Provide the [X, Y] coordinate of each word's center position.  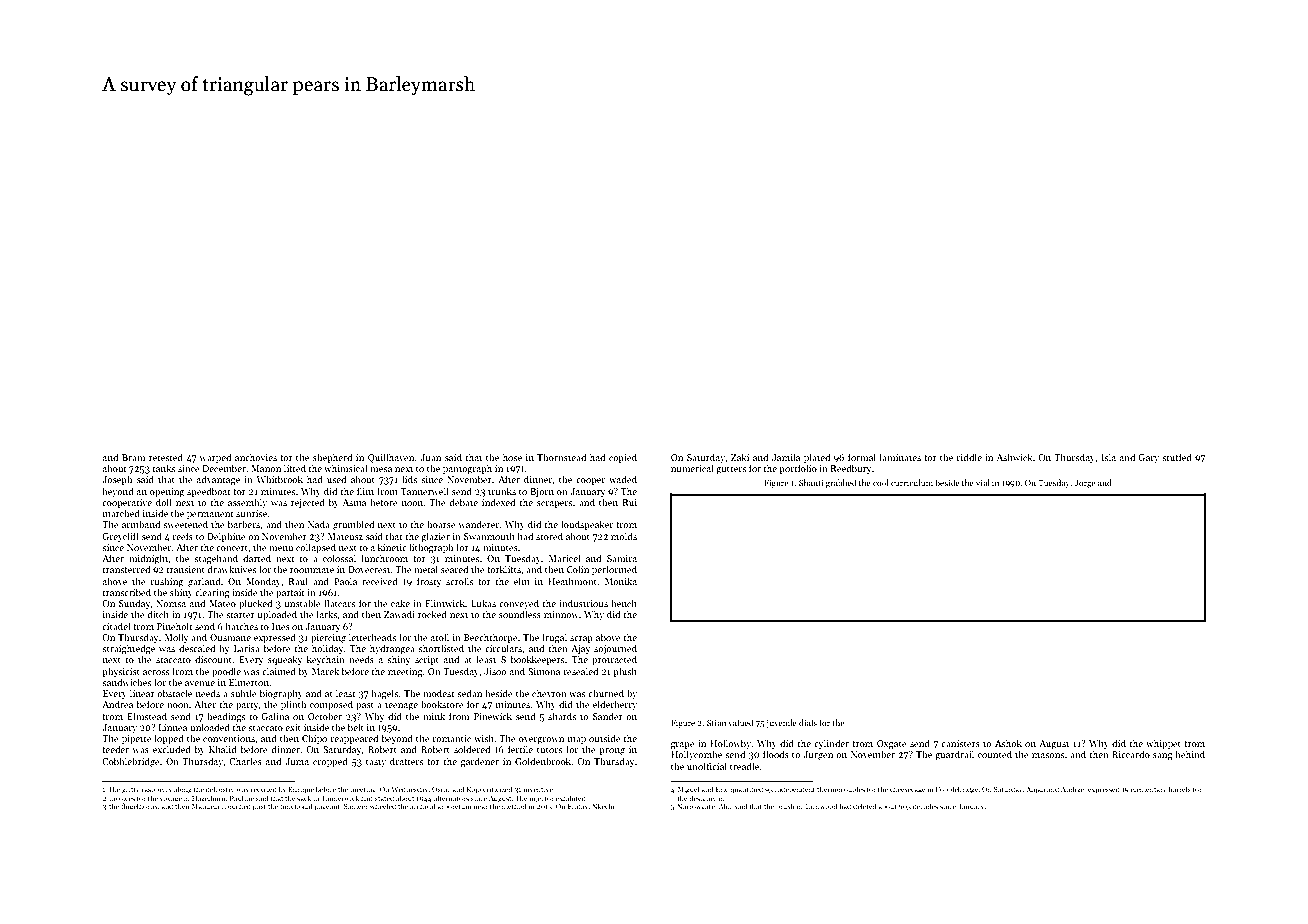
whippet [1163, 744]
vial [983, 482]
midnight [149, 559]
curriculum [912, 482]
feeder [116, 749]
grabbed [841, 483]
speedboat [209, 492]
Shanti [811, 482]
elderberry [615, 705]
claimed [279, 671]
